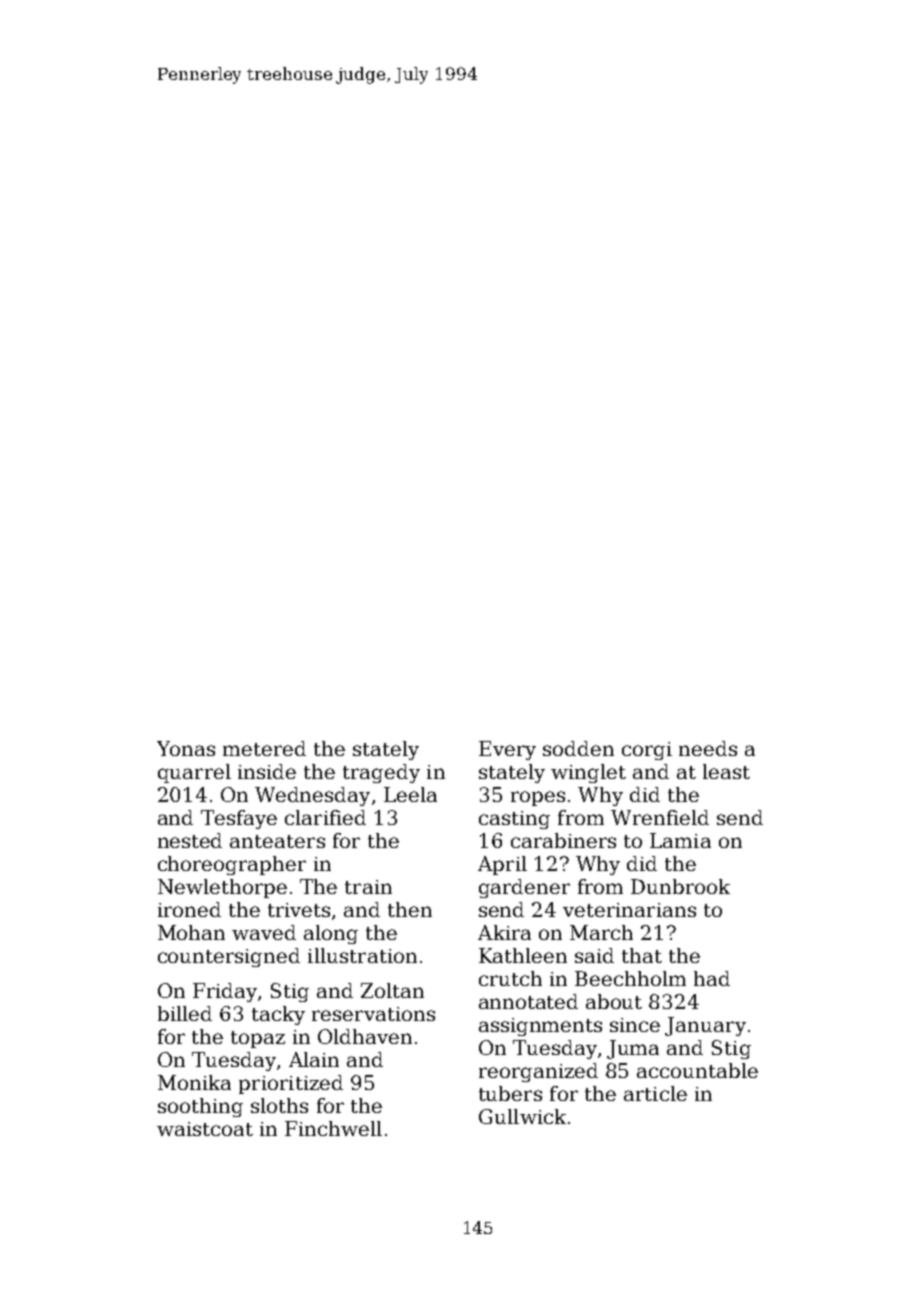 Image resolution: width=924 pixels, height=1311 pixels. I want to click on article, so click(655, 1093).
